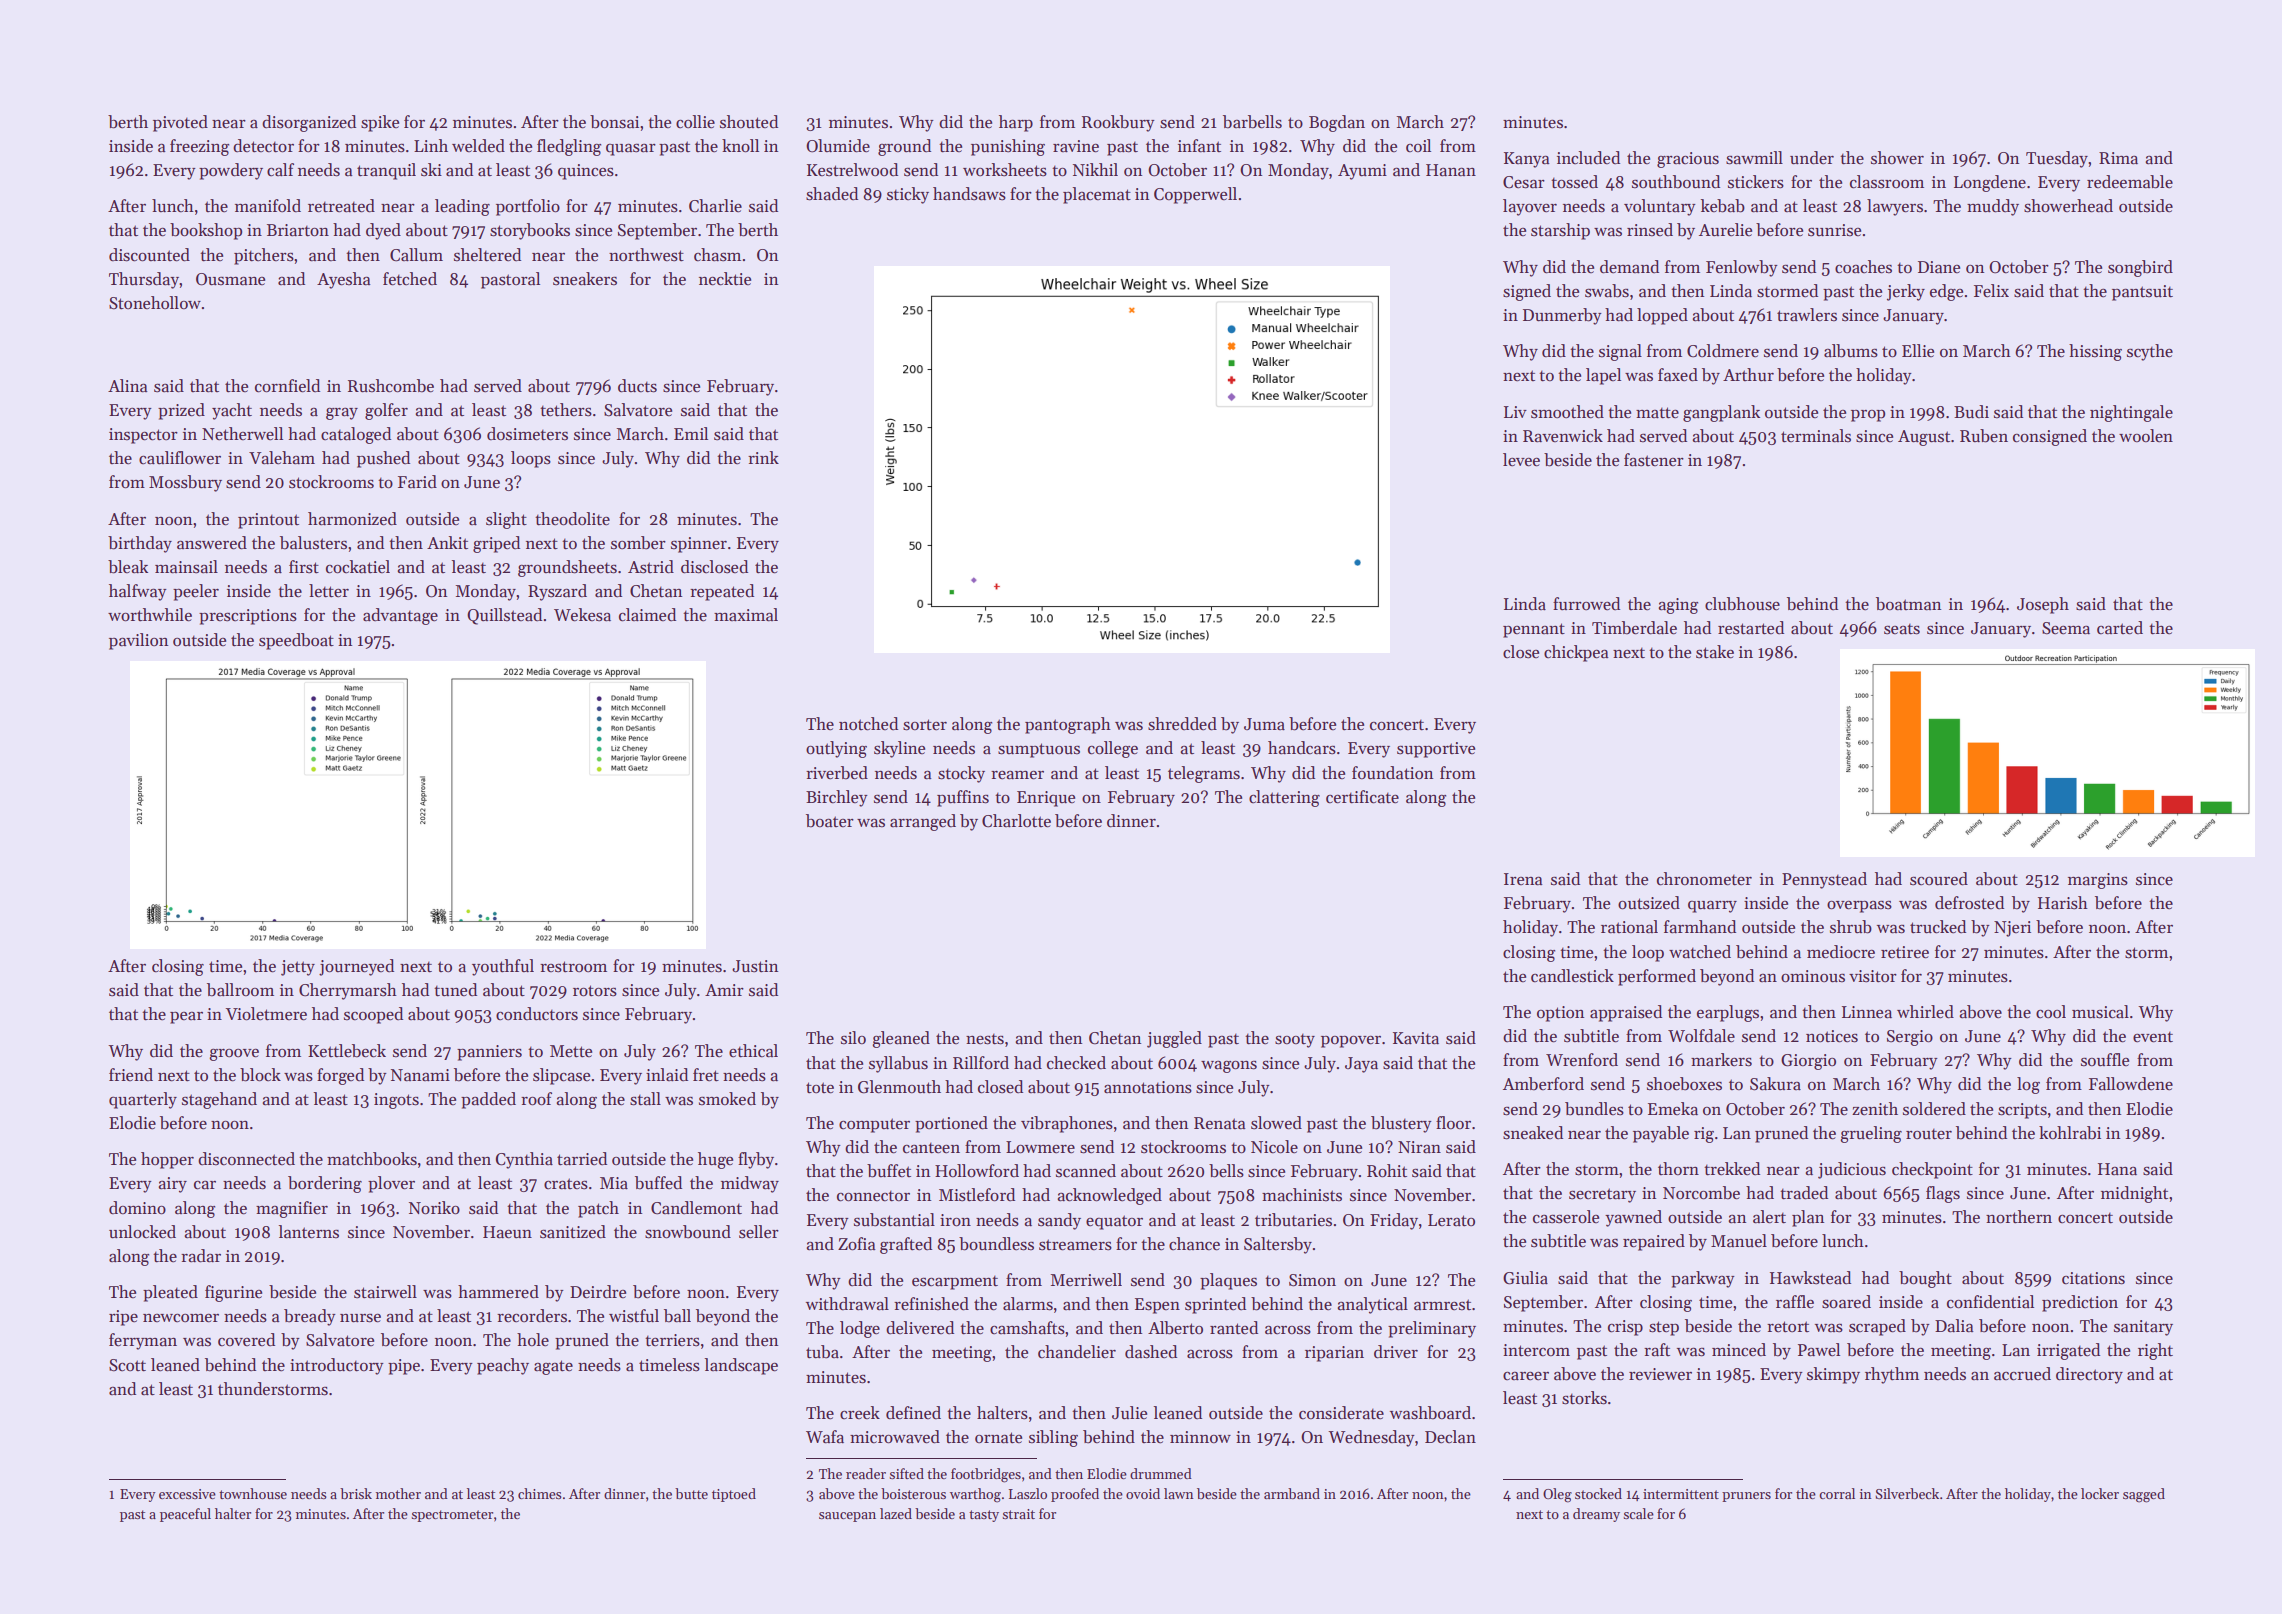 The image size is (2282, 1614). What do you see at coordinates (749, 122) in the screenshot?
I see `shouted` at bounding box center [749, 122].
